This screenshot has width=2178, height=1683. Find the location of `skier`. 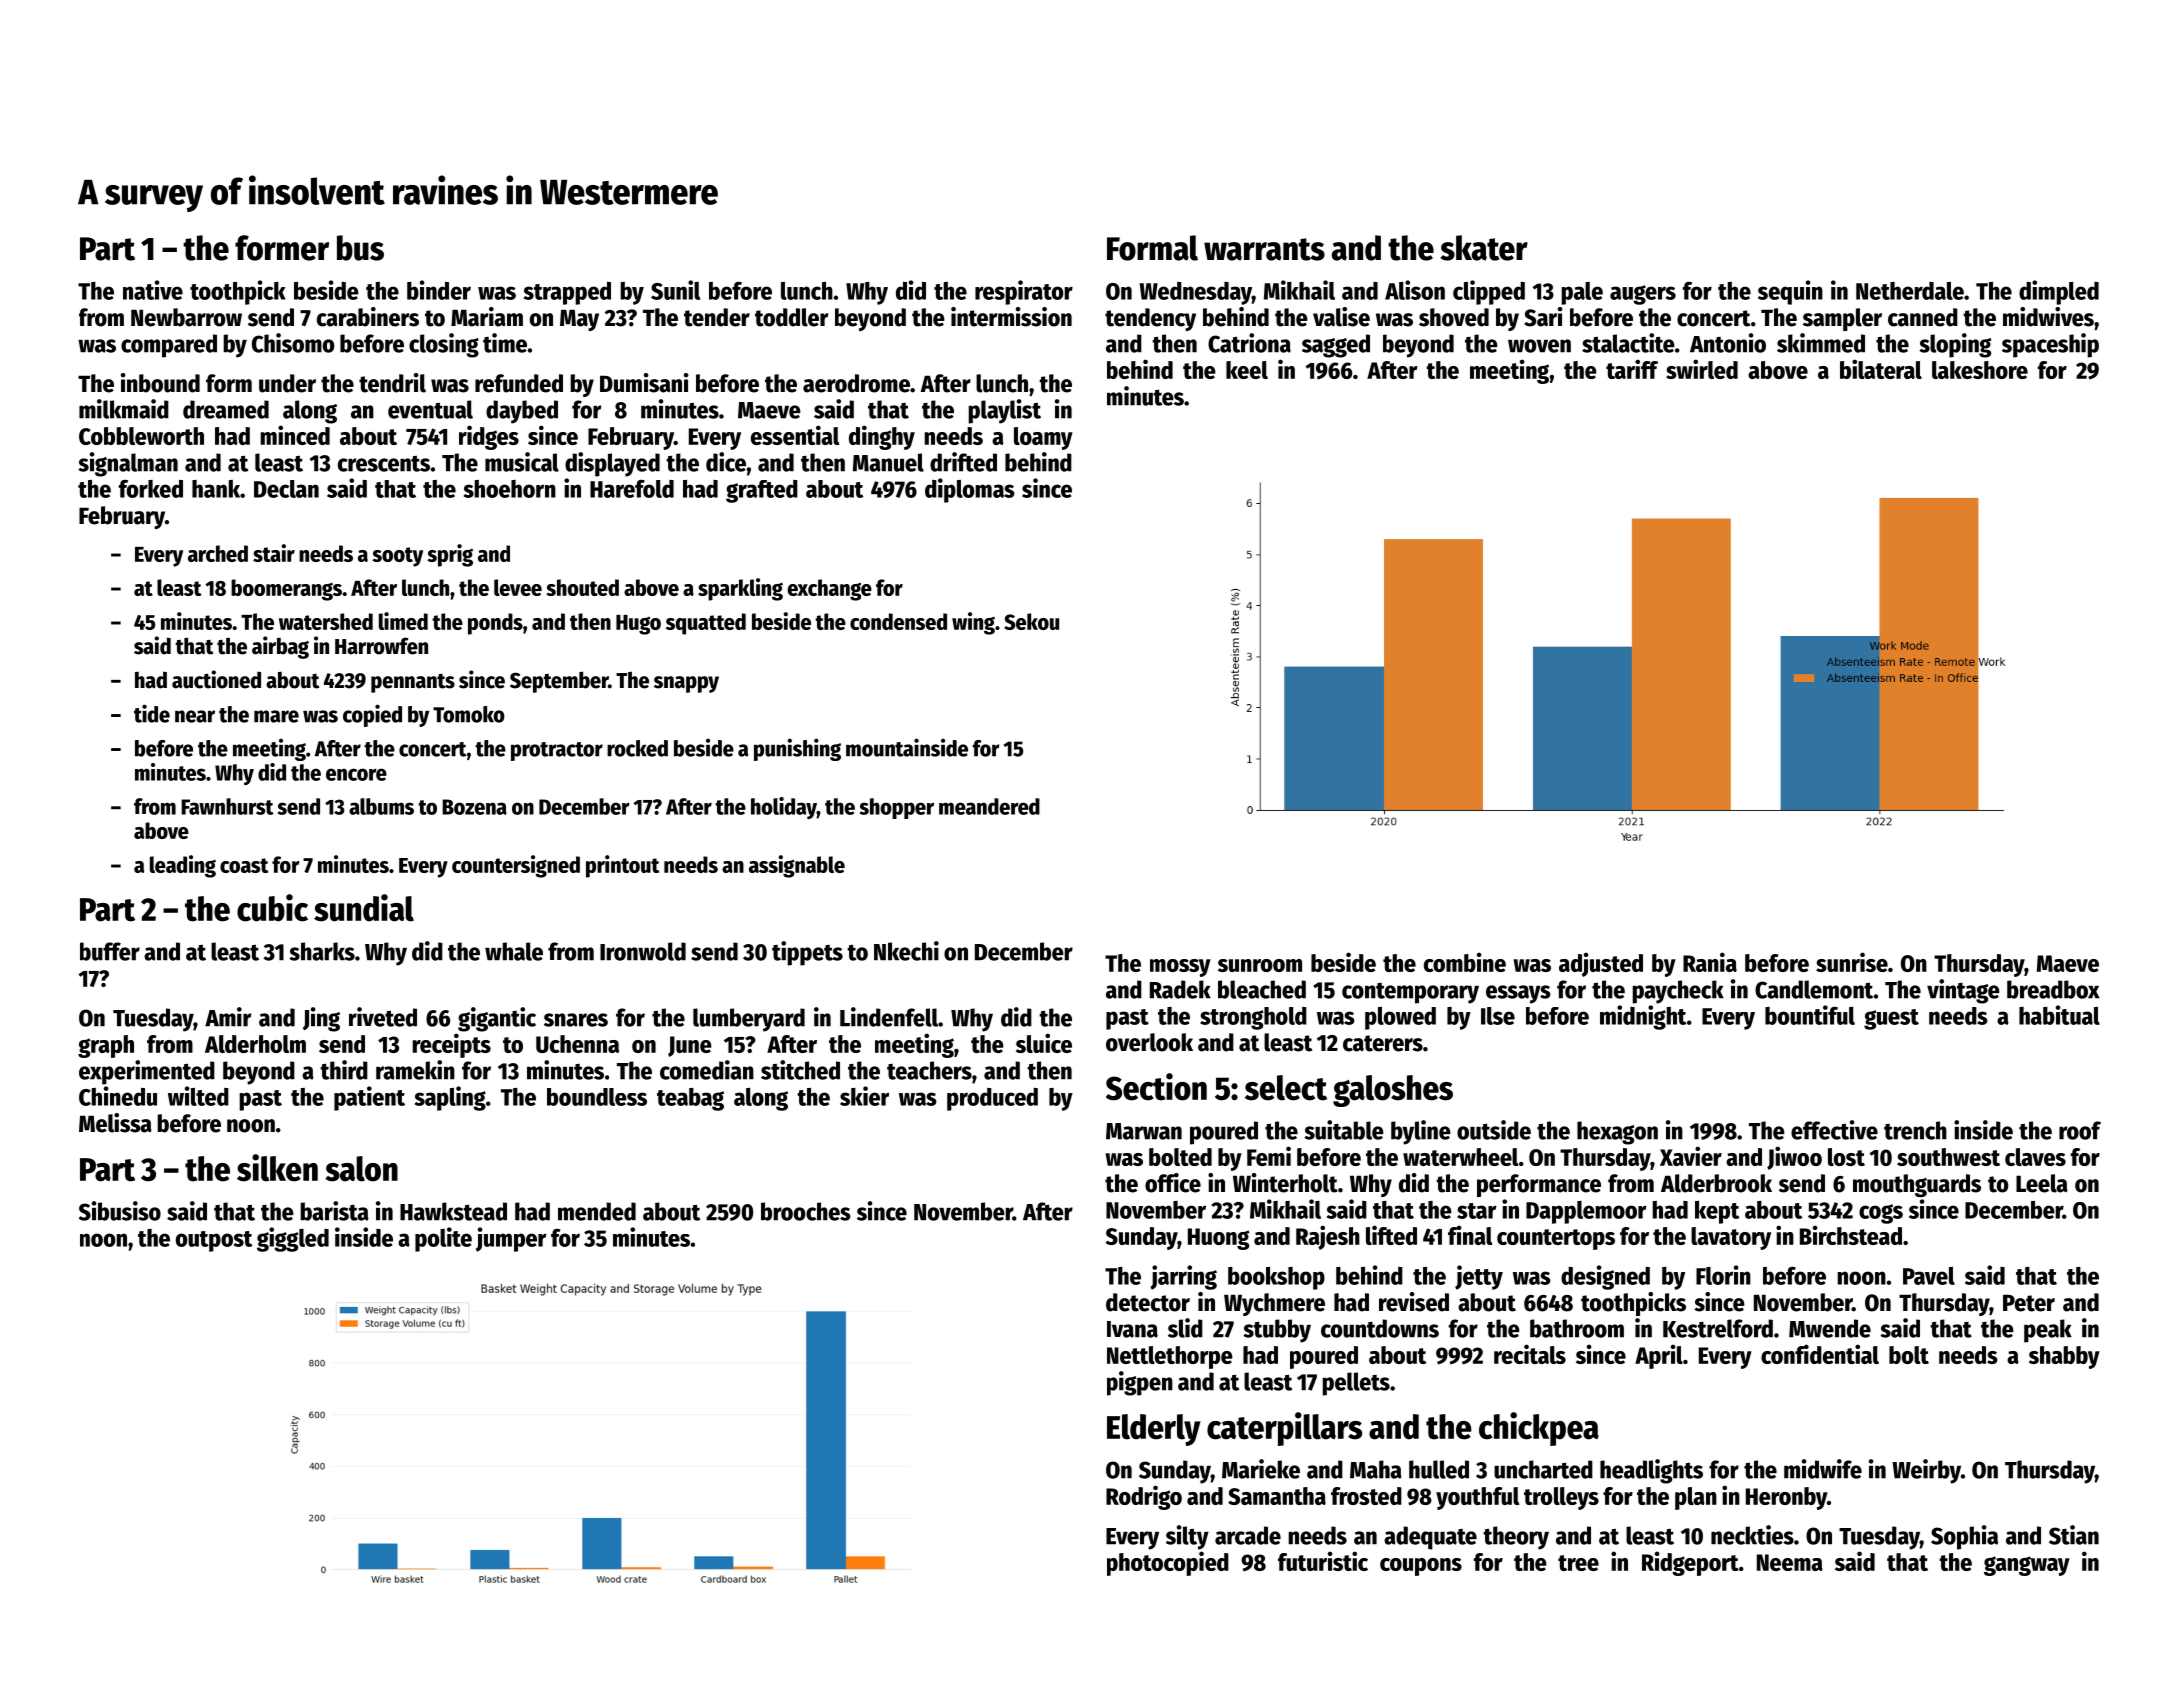

skier is located at coordinates (864, 1096).
